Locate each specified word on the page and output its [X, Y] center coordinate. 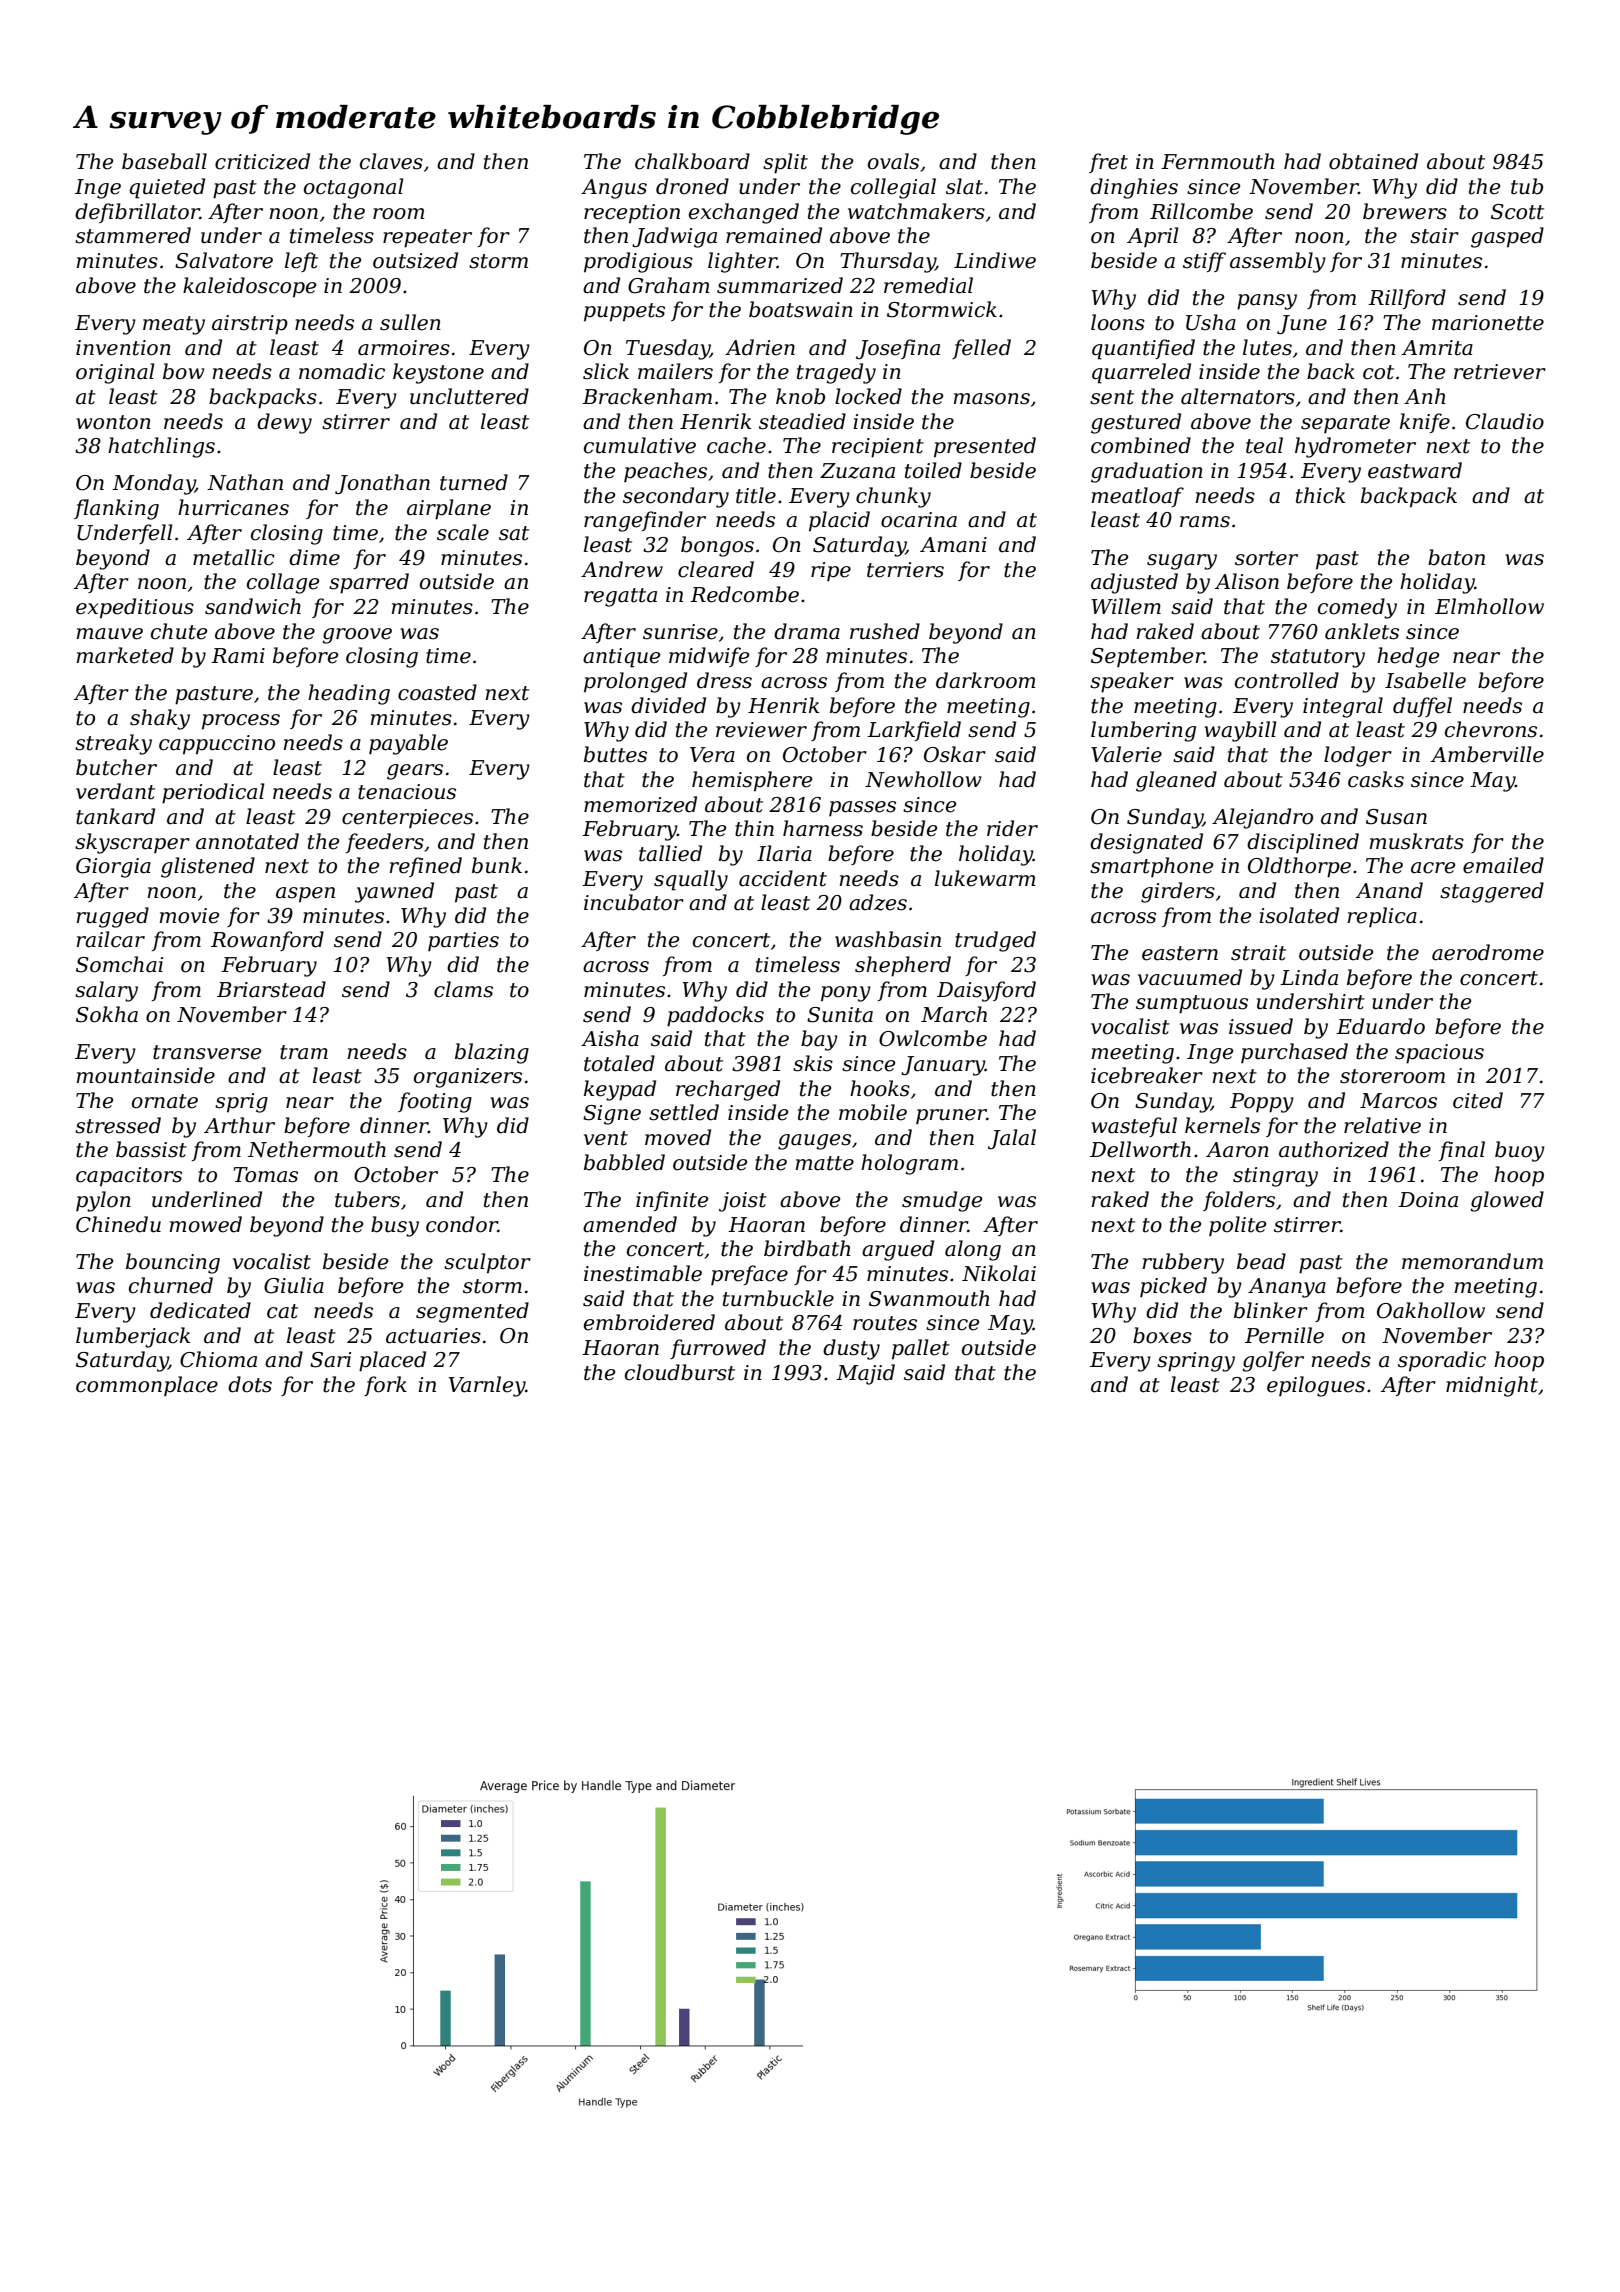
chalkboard [692, 161]
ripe [831, 572]
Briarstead [271, 989]
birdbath [807, 1248]
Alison [1247, 581]
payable [408, 744]
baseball [164, 161]
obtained [1373, 161]
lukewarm [985, 878]
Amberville [1487, 754]
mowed [206, 1224]
